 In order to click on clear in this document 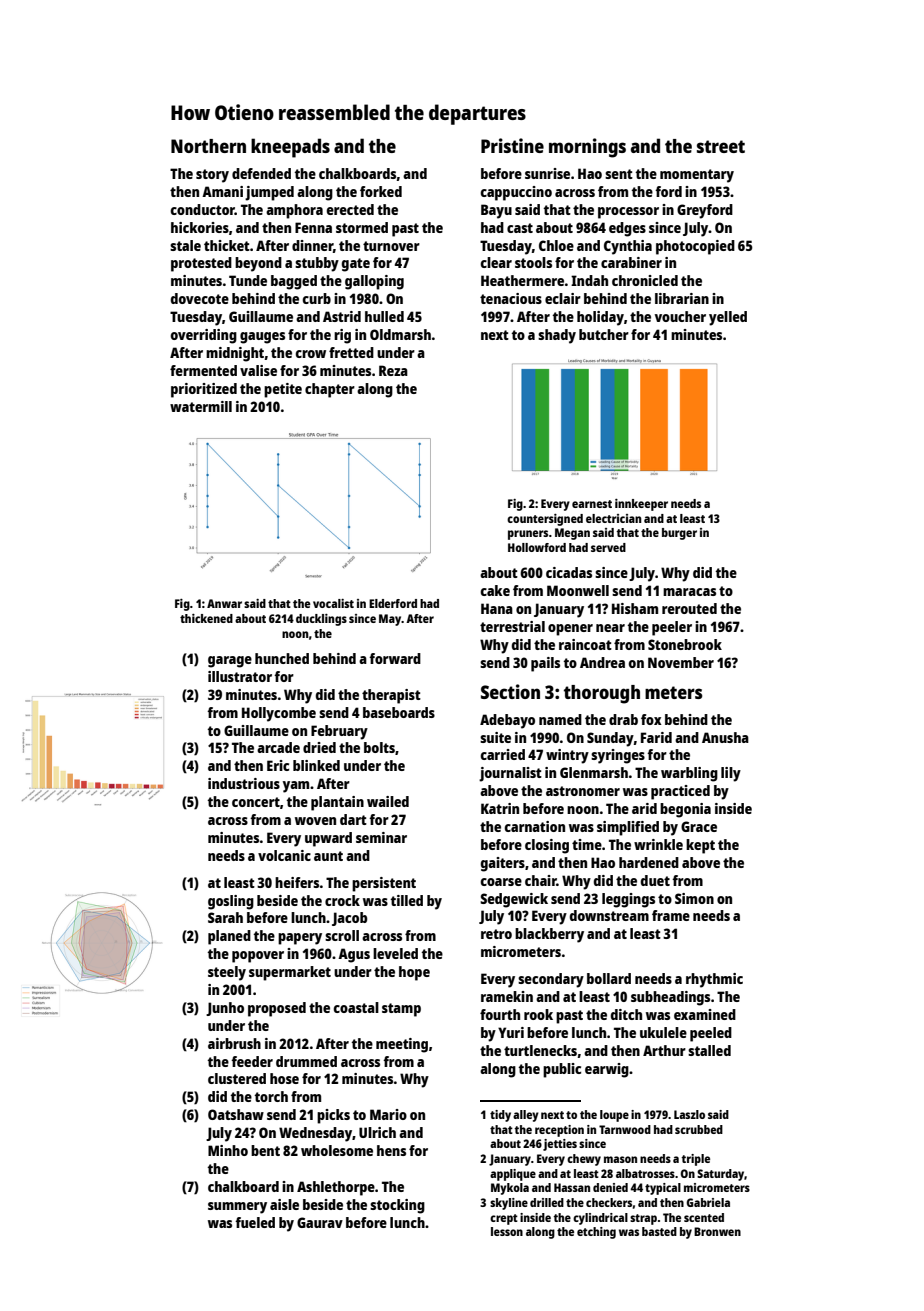, I will do `click(496, 262)`.
